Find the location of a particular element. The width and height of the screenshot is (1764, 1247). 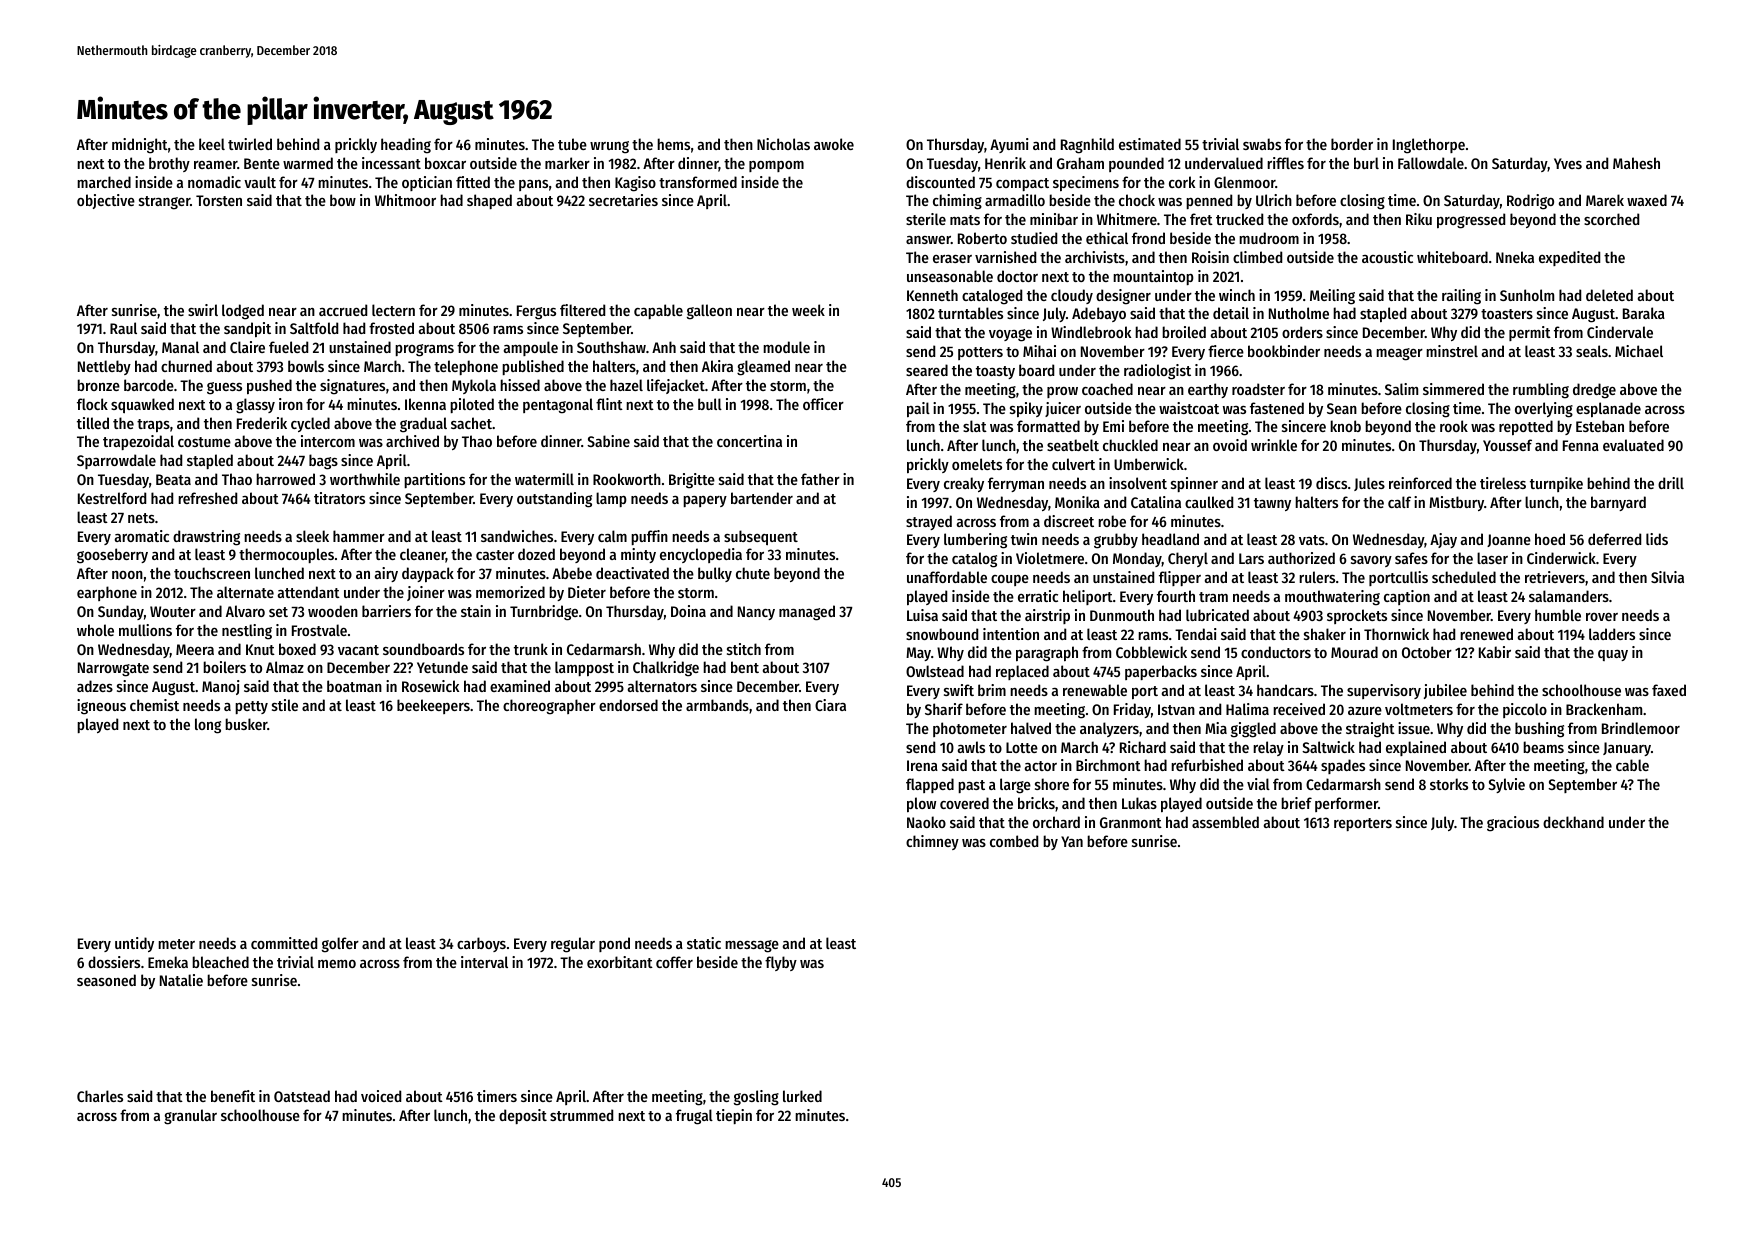

waxed is located at coordinates (1647, 200).
